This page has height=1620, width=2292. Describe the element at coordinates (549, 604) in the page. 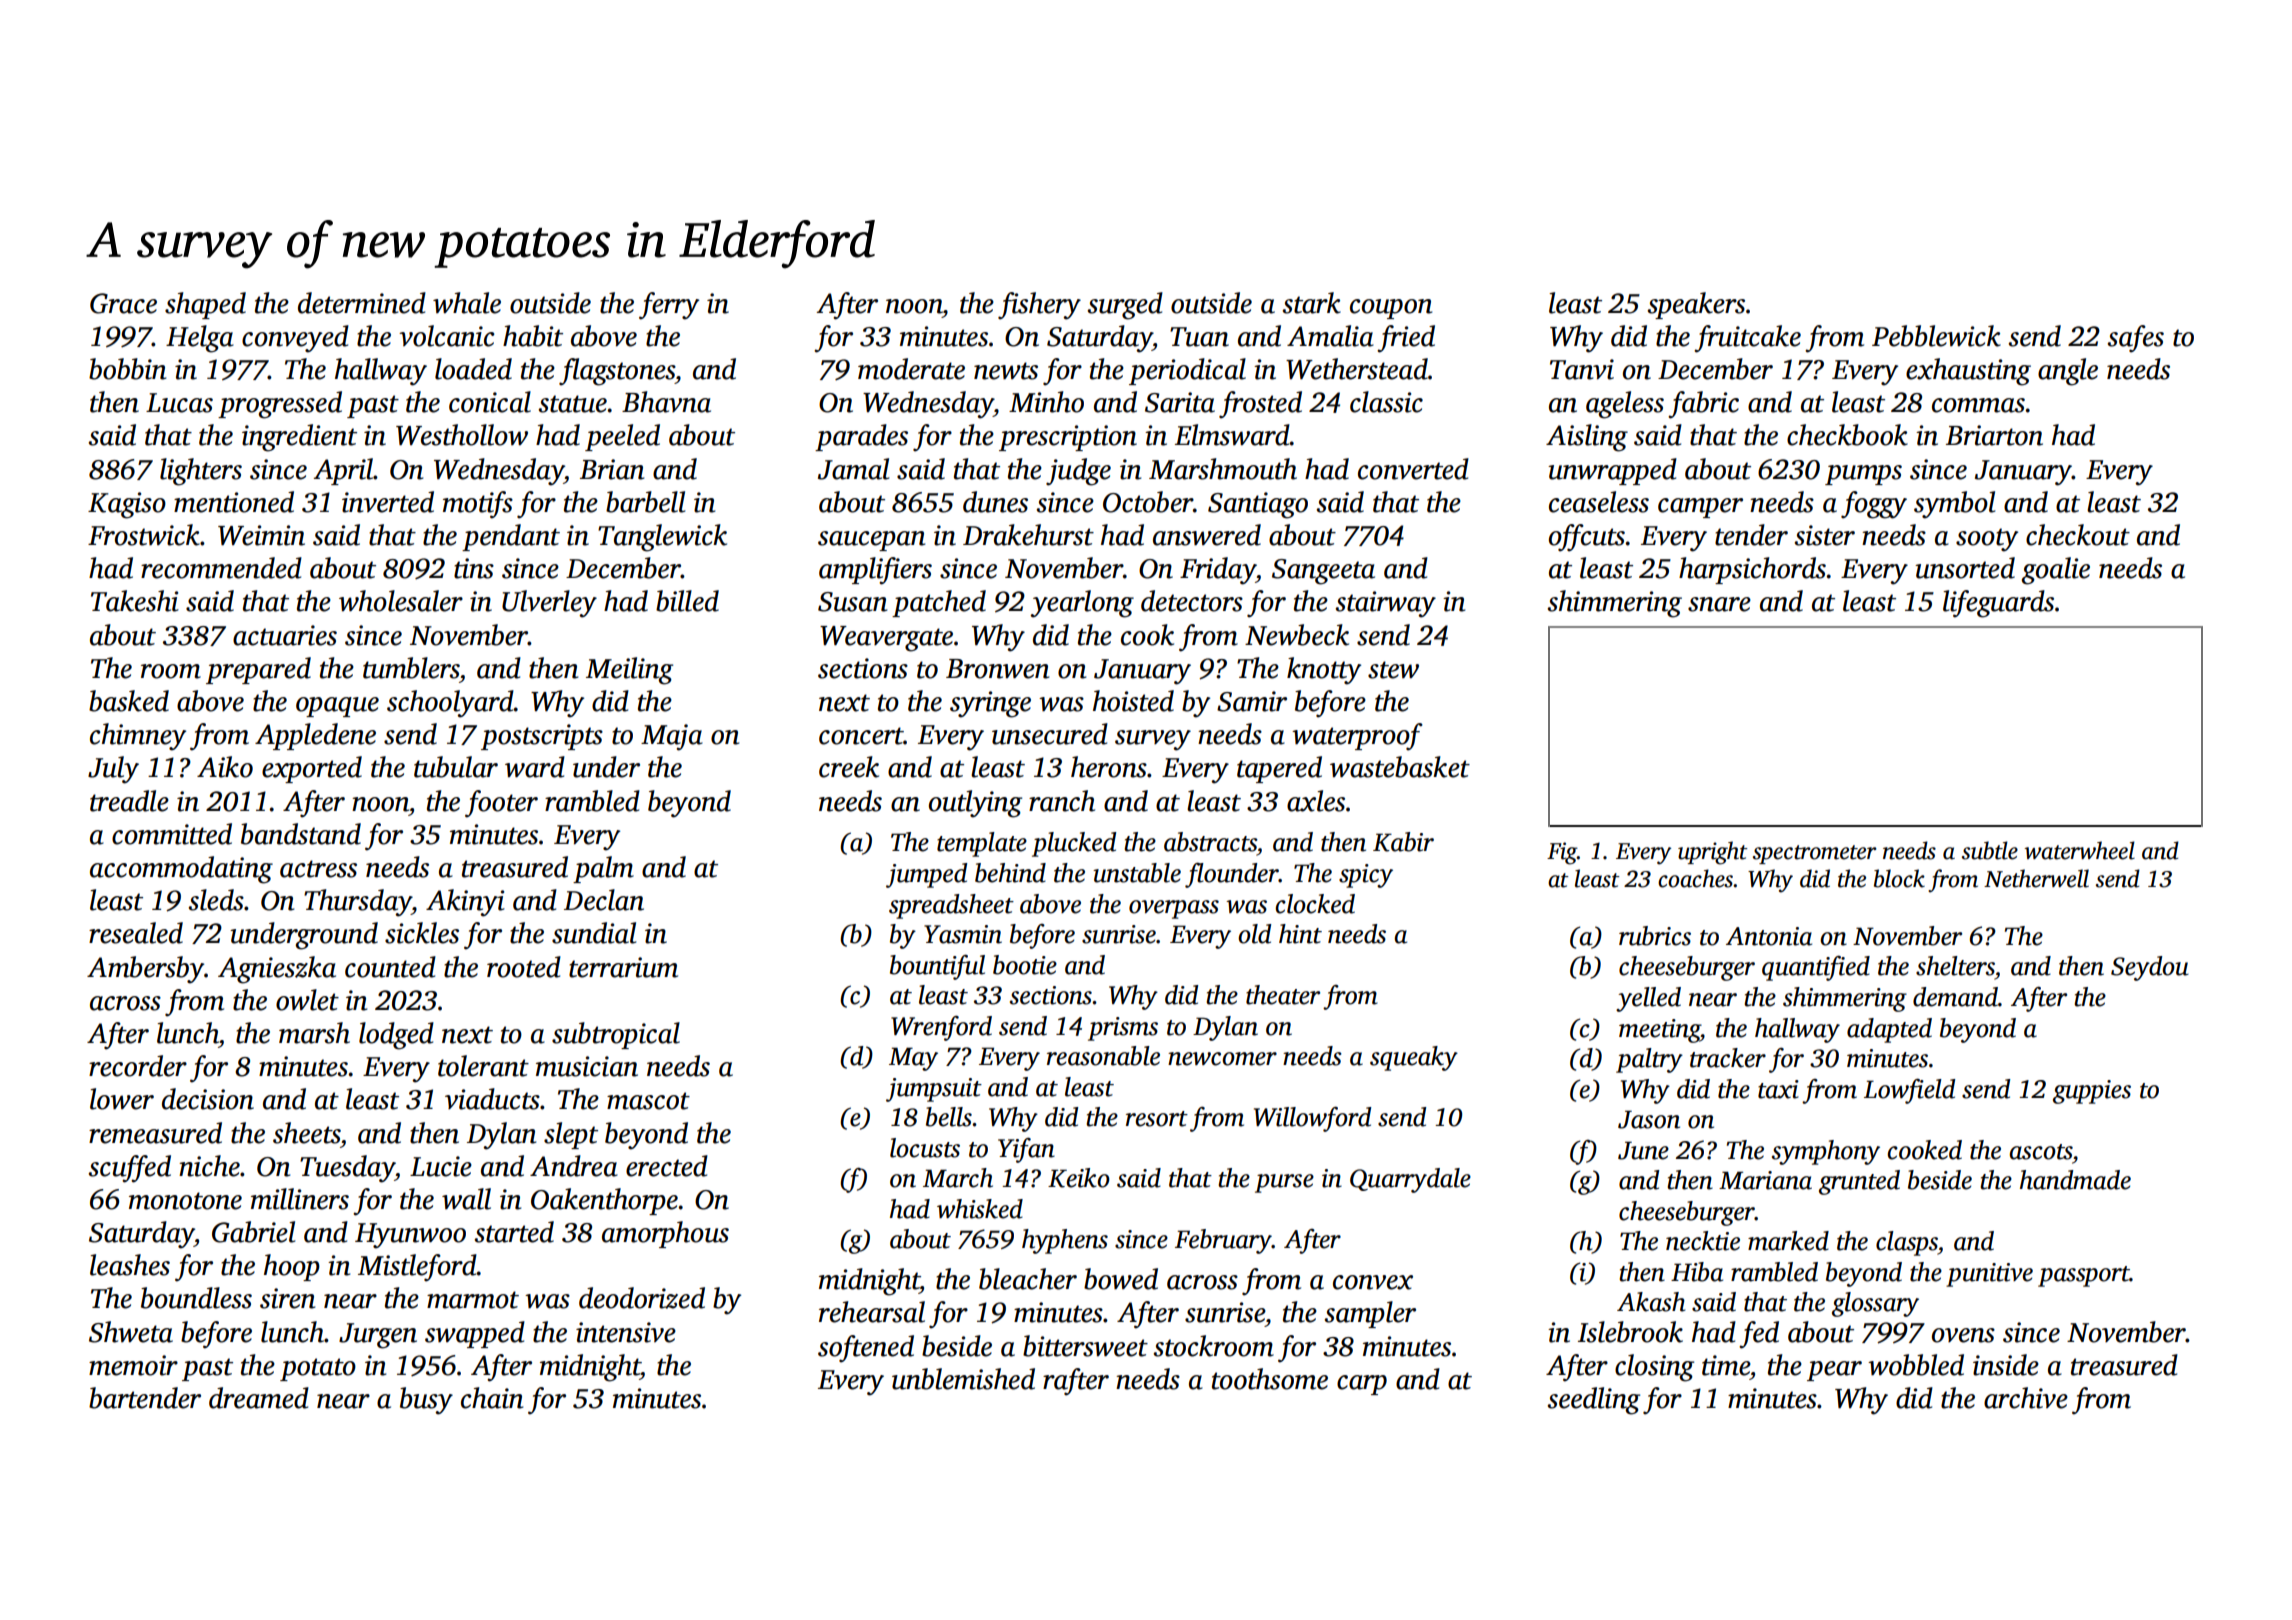

I see `Ulverley` at that location.
